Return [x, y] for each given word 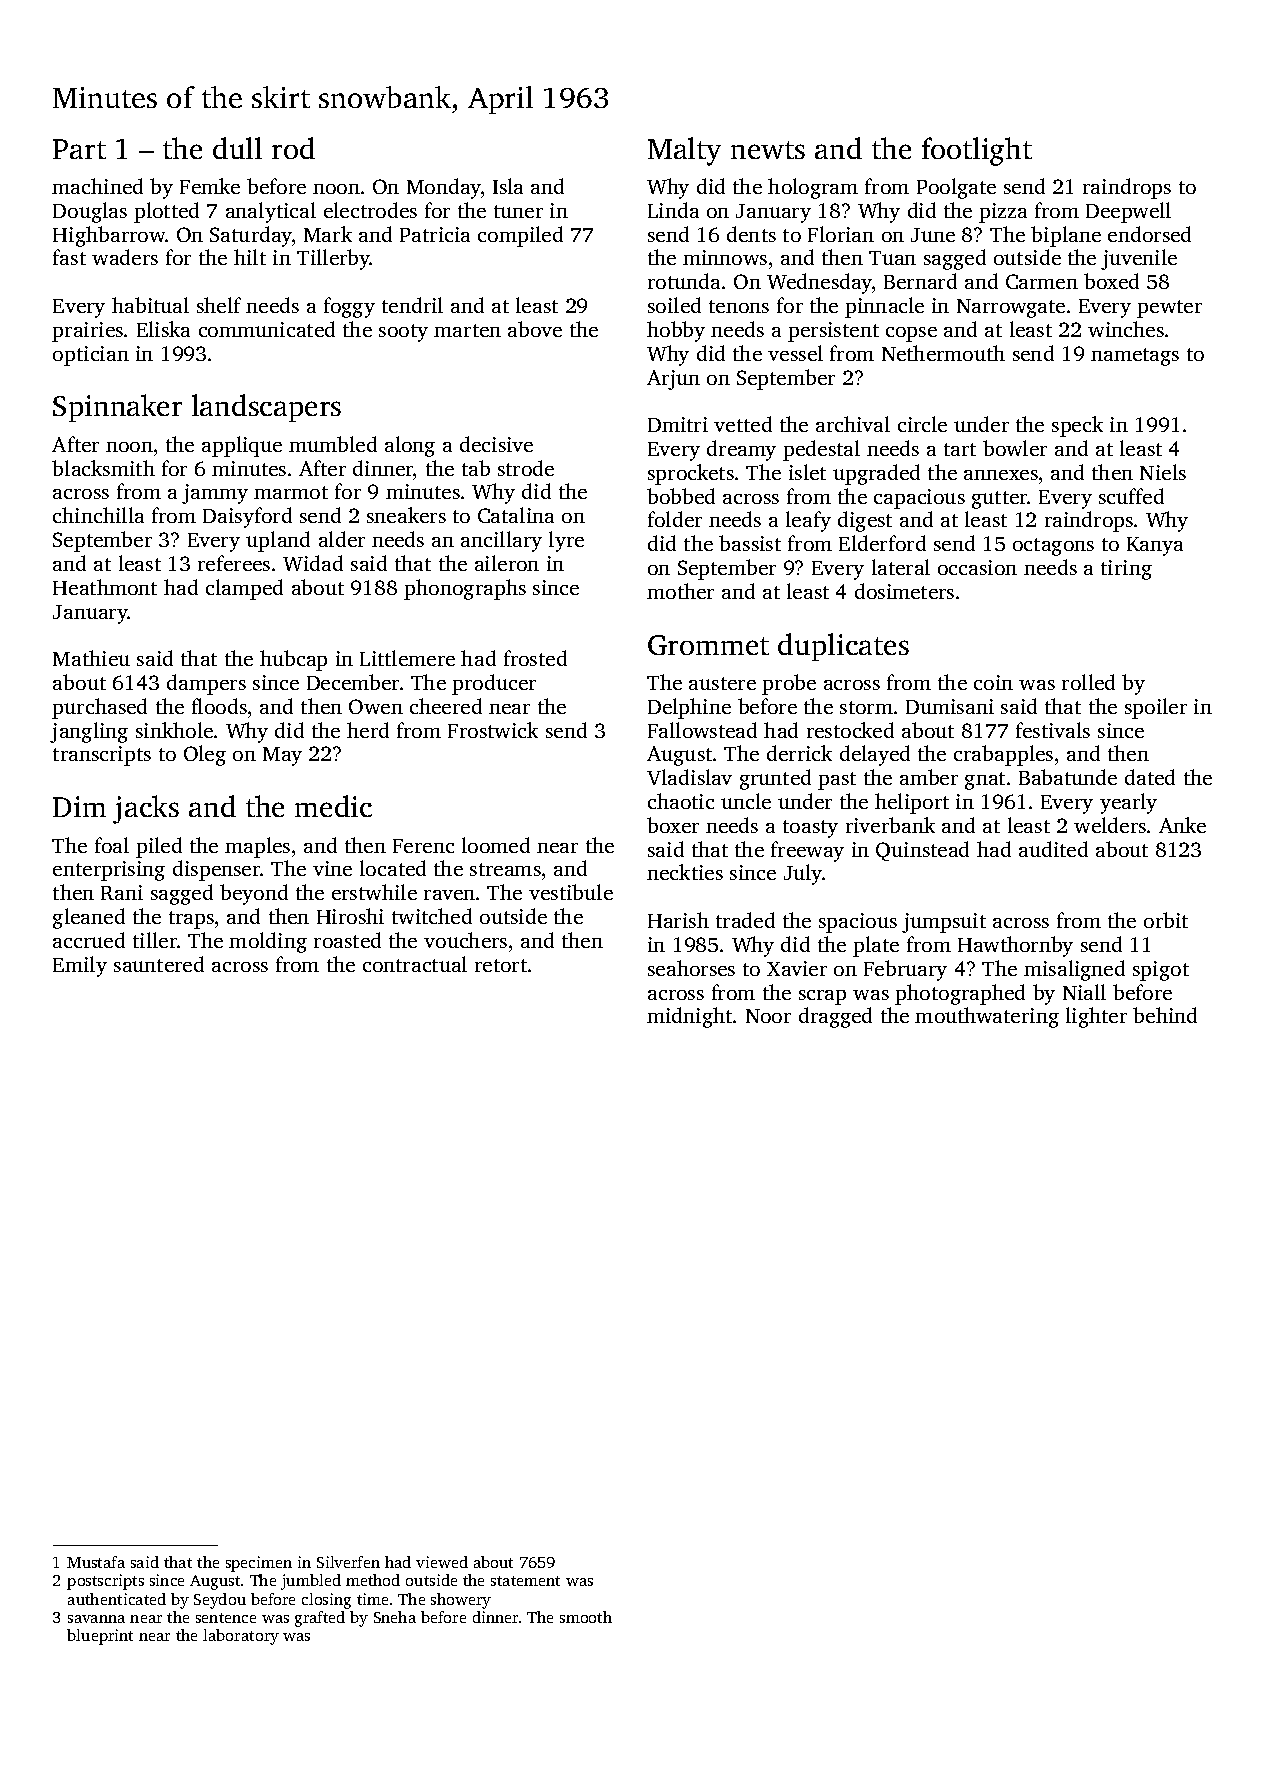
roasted [347, 940]
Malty [684, 151]
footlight [977, 151]
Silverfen [348, 1562]
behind [1165, 1015]
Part [79, 149]
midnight [690, 1017]
